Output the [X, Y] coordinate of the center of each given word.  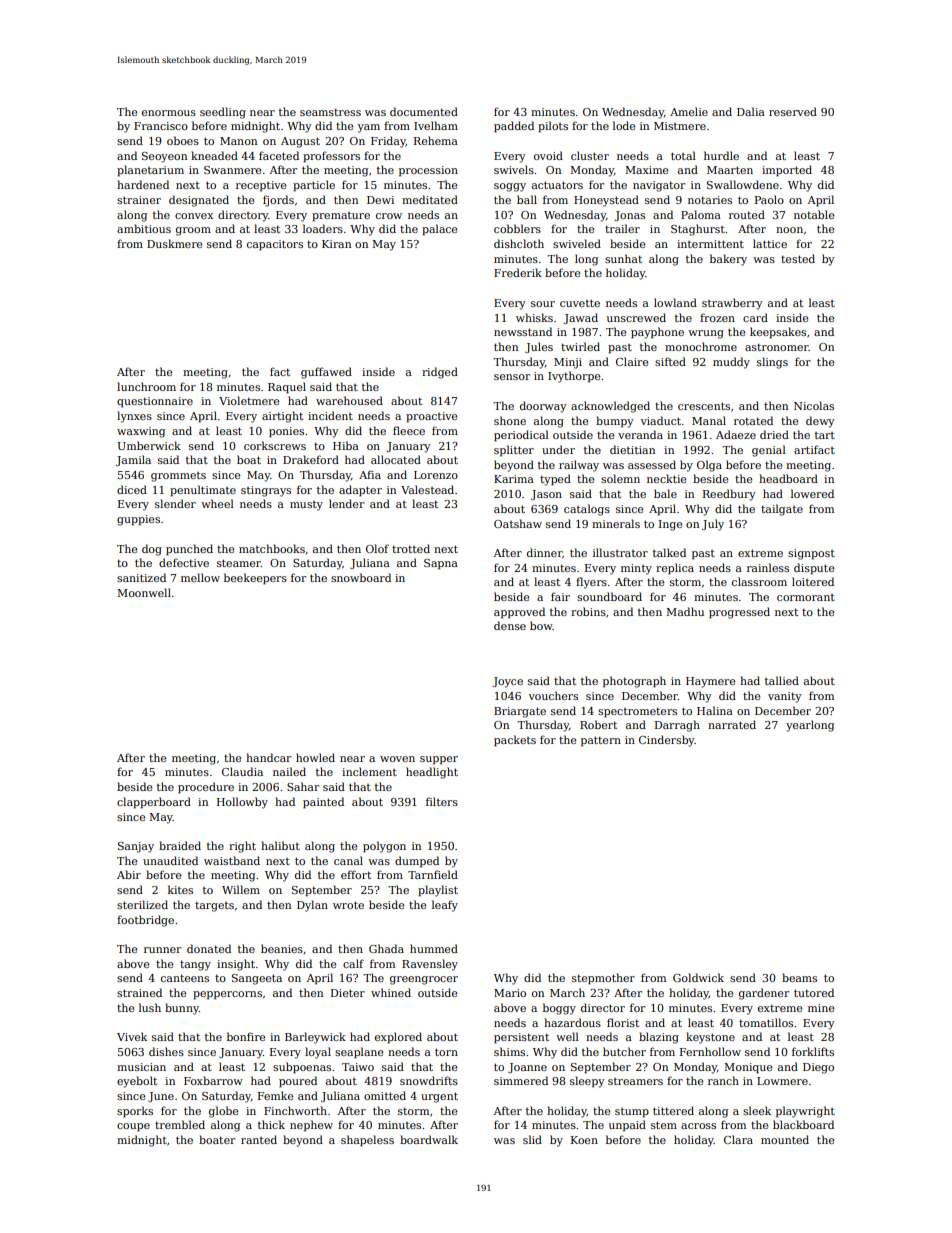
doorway [543, 407]
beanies [282, 948]
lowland [675, 302]
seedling [223, 113]
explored [398, 1038]
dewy [820, 422]
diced [132, 489]
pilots [553, 127]
